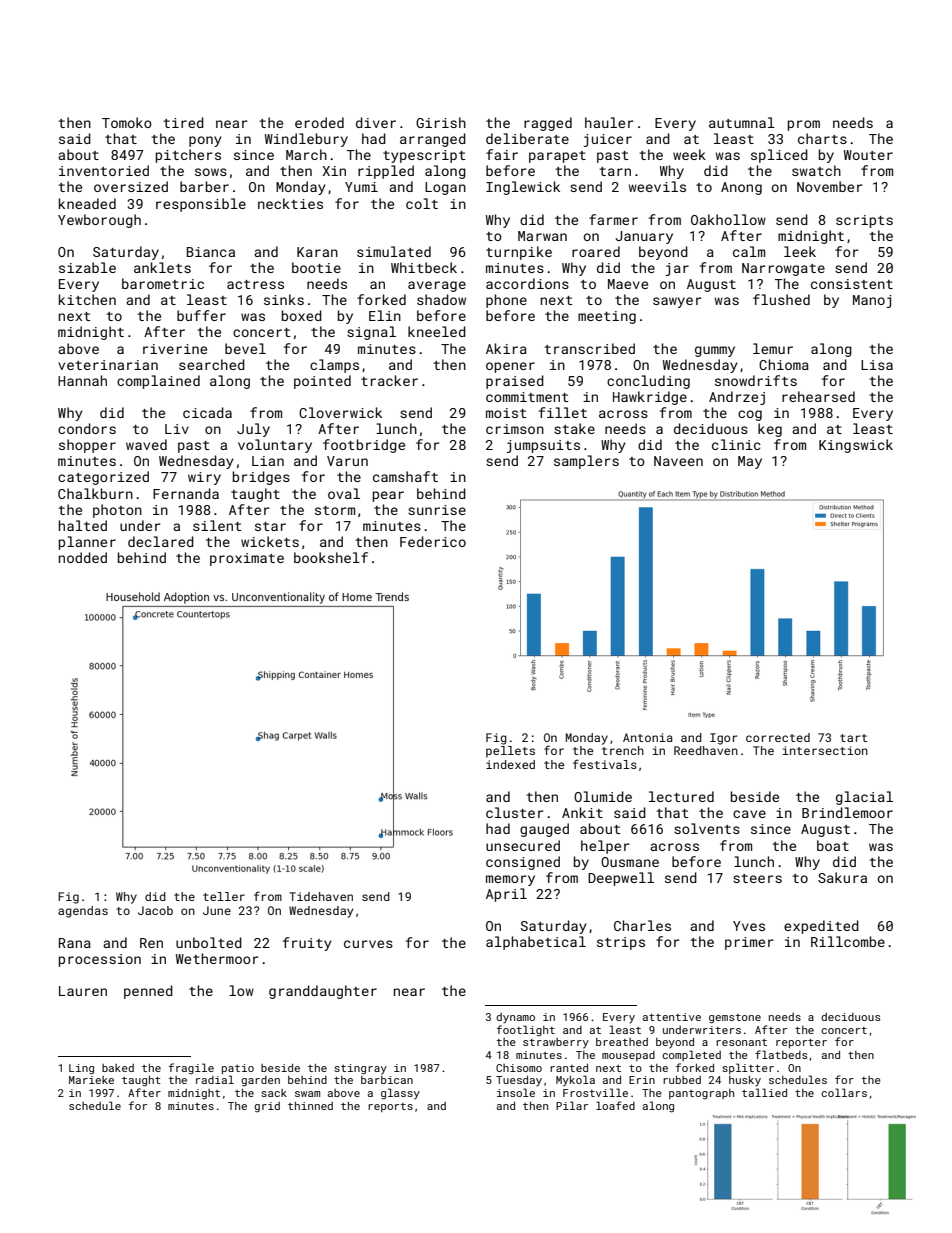  I want to click on pony, so click(205, 141).
